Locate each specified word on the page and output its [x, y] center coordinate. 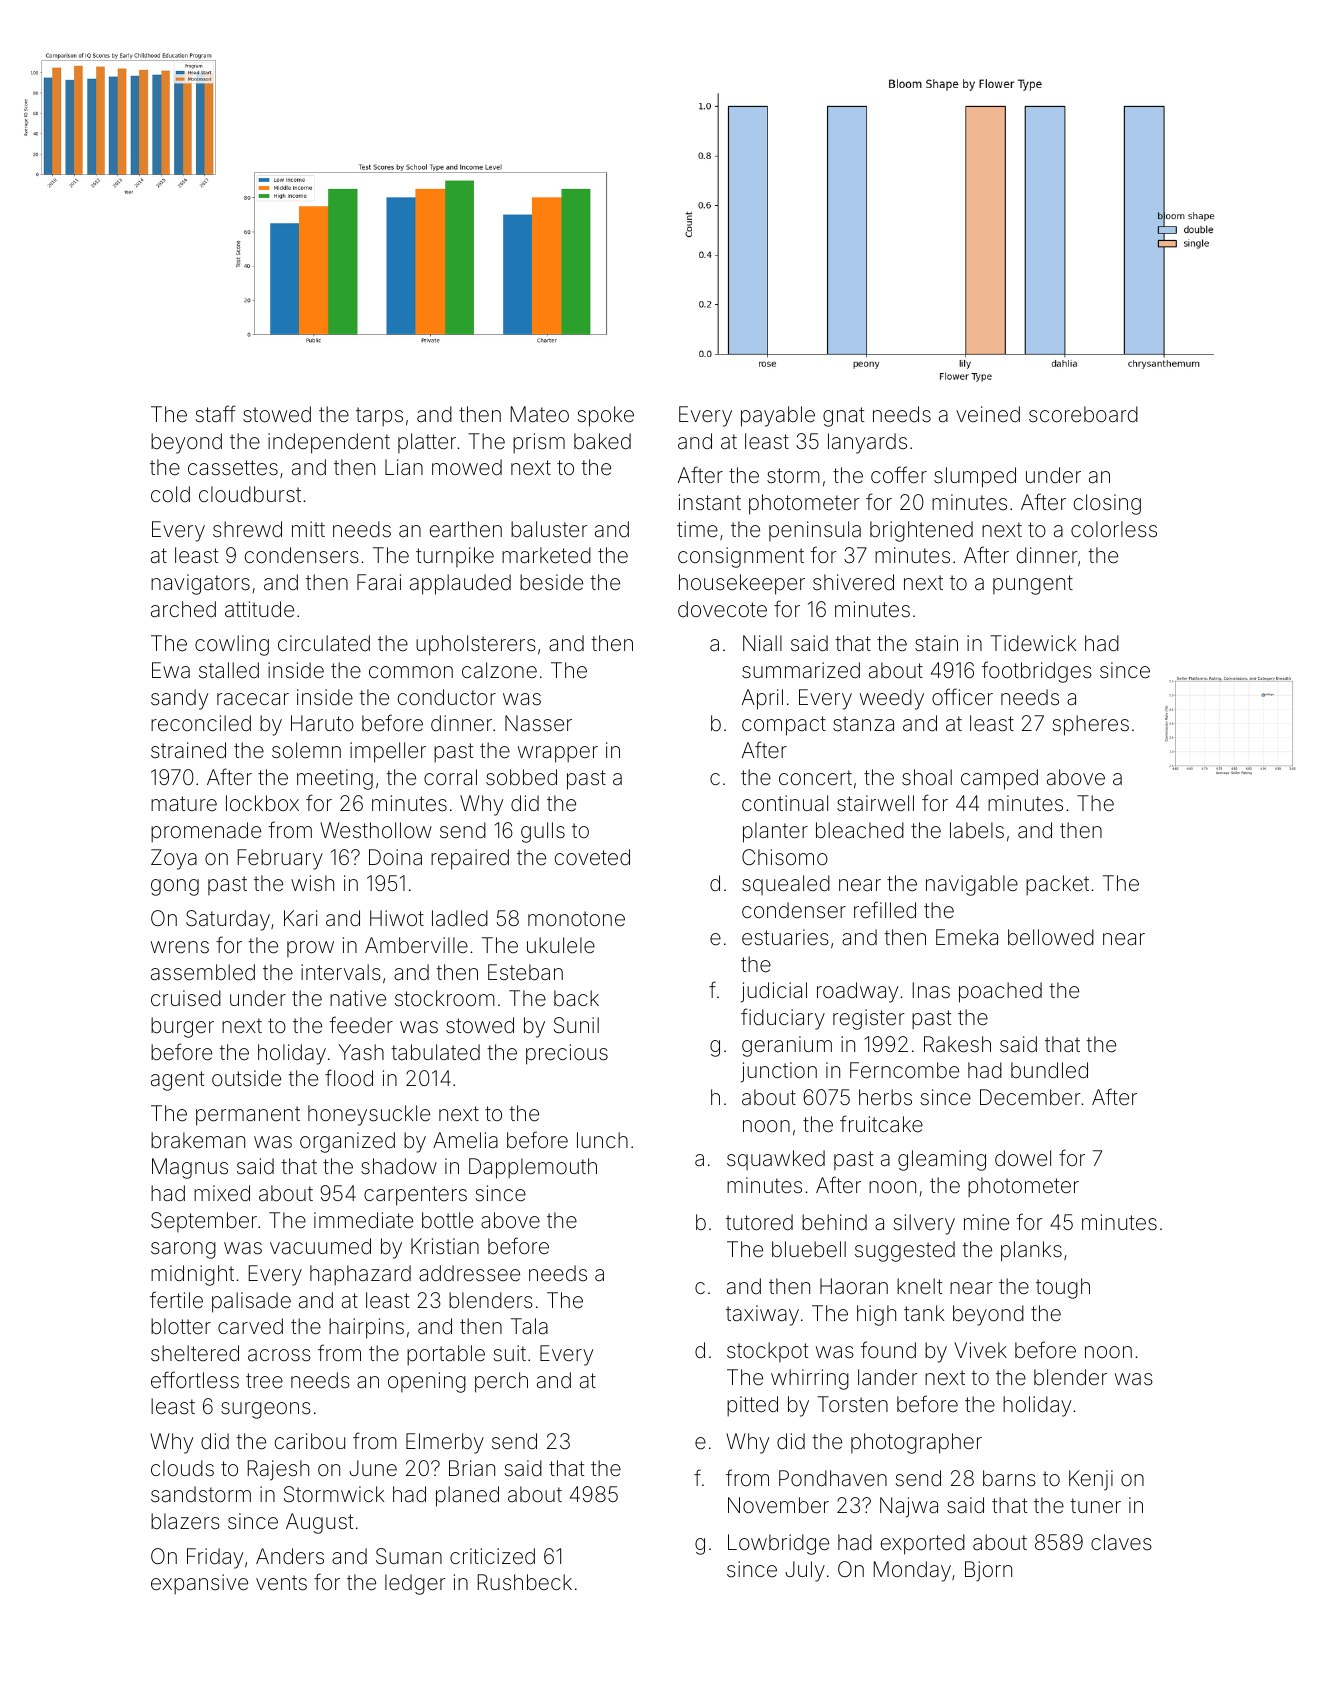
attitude [259, 609]
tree [264, 1381]
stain [936, 643]
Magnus [190, 1168]
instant [710, 502]
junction [779, 1072]
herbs [885, 1097]
